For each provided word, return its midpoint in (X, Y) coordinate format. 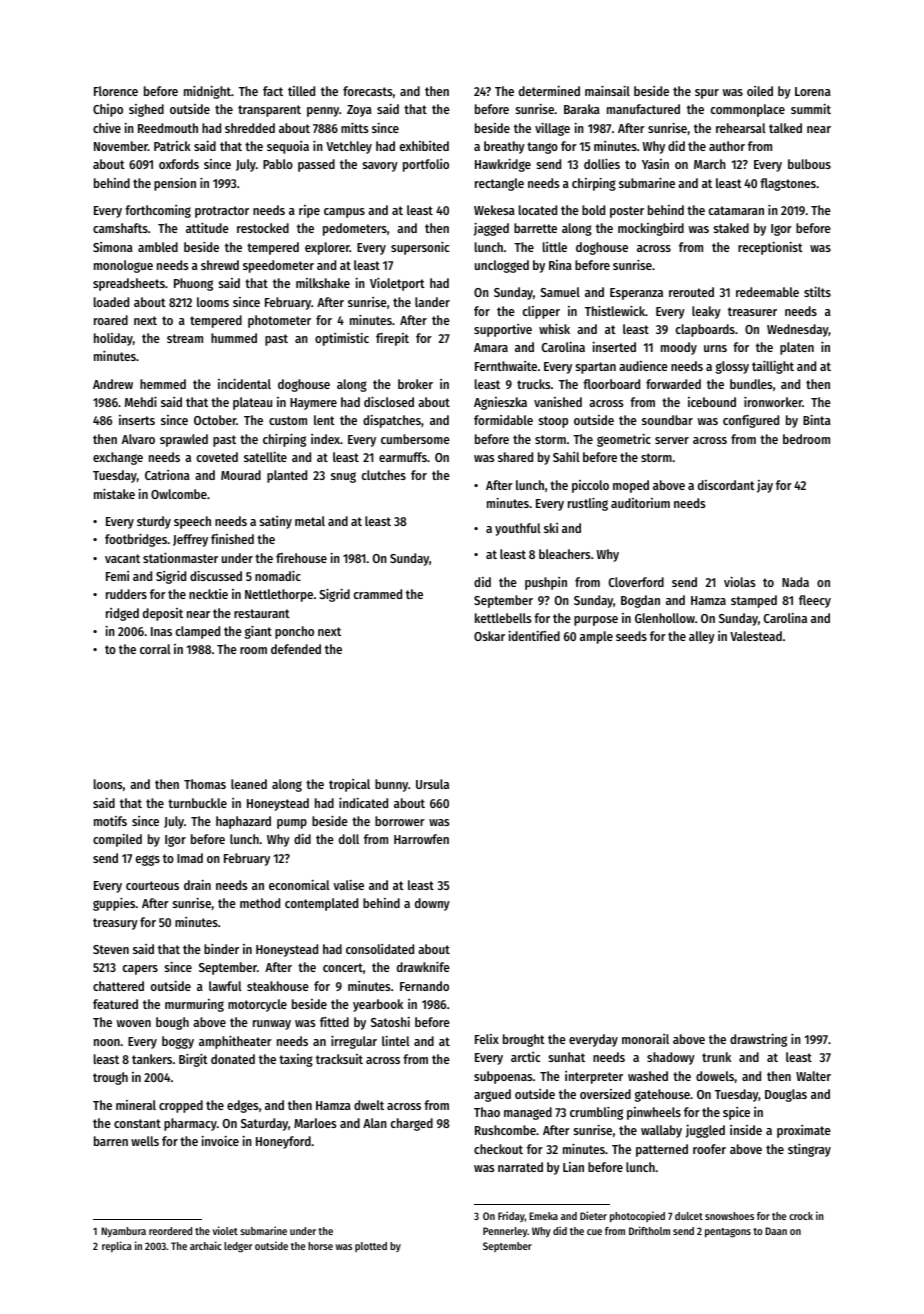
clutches (384, 475)
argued (492, 1095)
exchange (118, 458)
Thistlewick (615, 310)
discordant (726, 485)
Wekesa (494, 210)
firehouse (301, 558)
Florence (116, 91)
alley (702, 637)
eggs (148, 860)
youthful (518, 529)
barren (111, 1141)
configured (751, 421)
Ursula (432, 784)
